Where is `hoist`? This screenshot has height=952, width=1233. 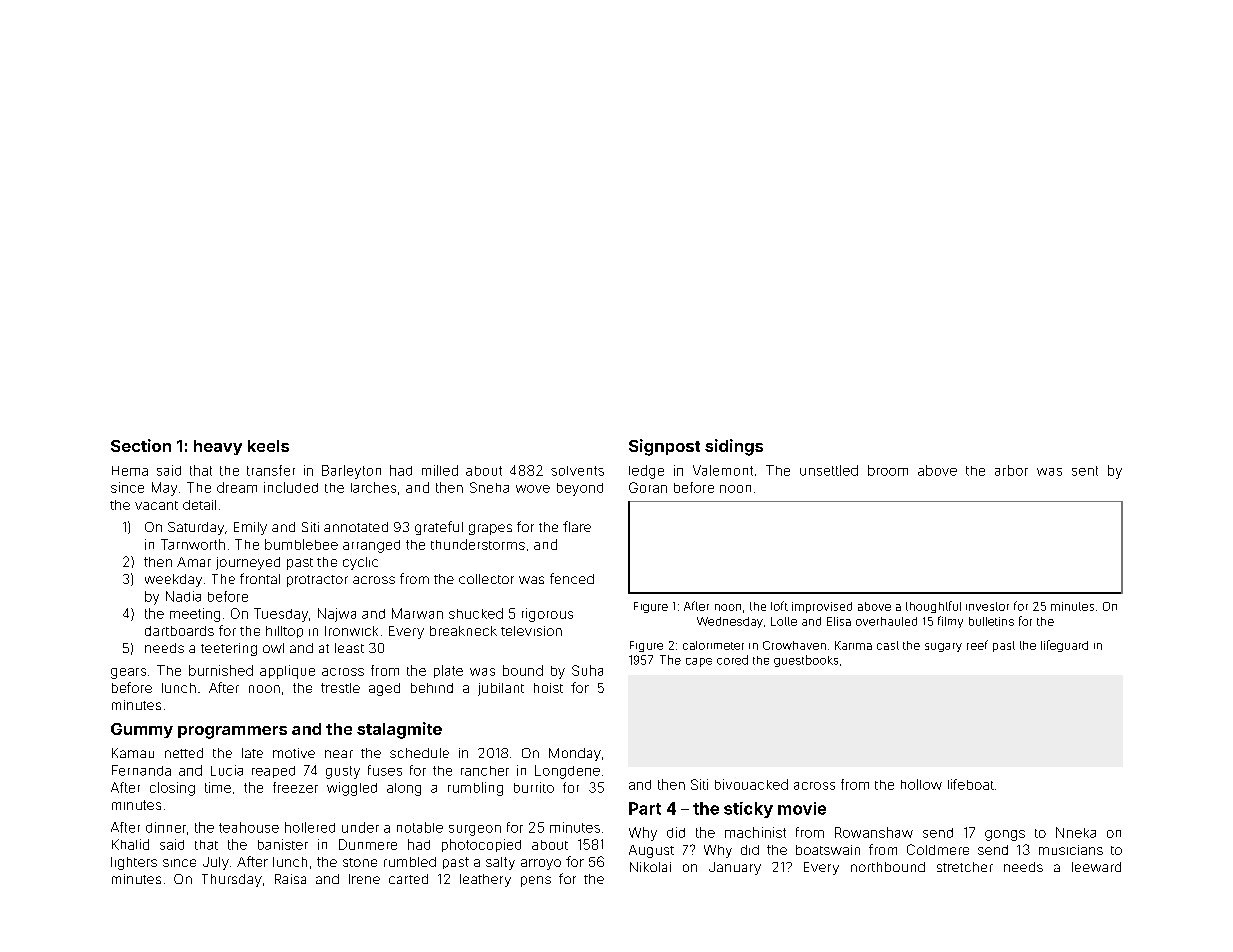
hoist is located at coordinates (548, 688).
